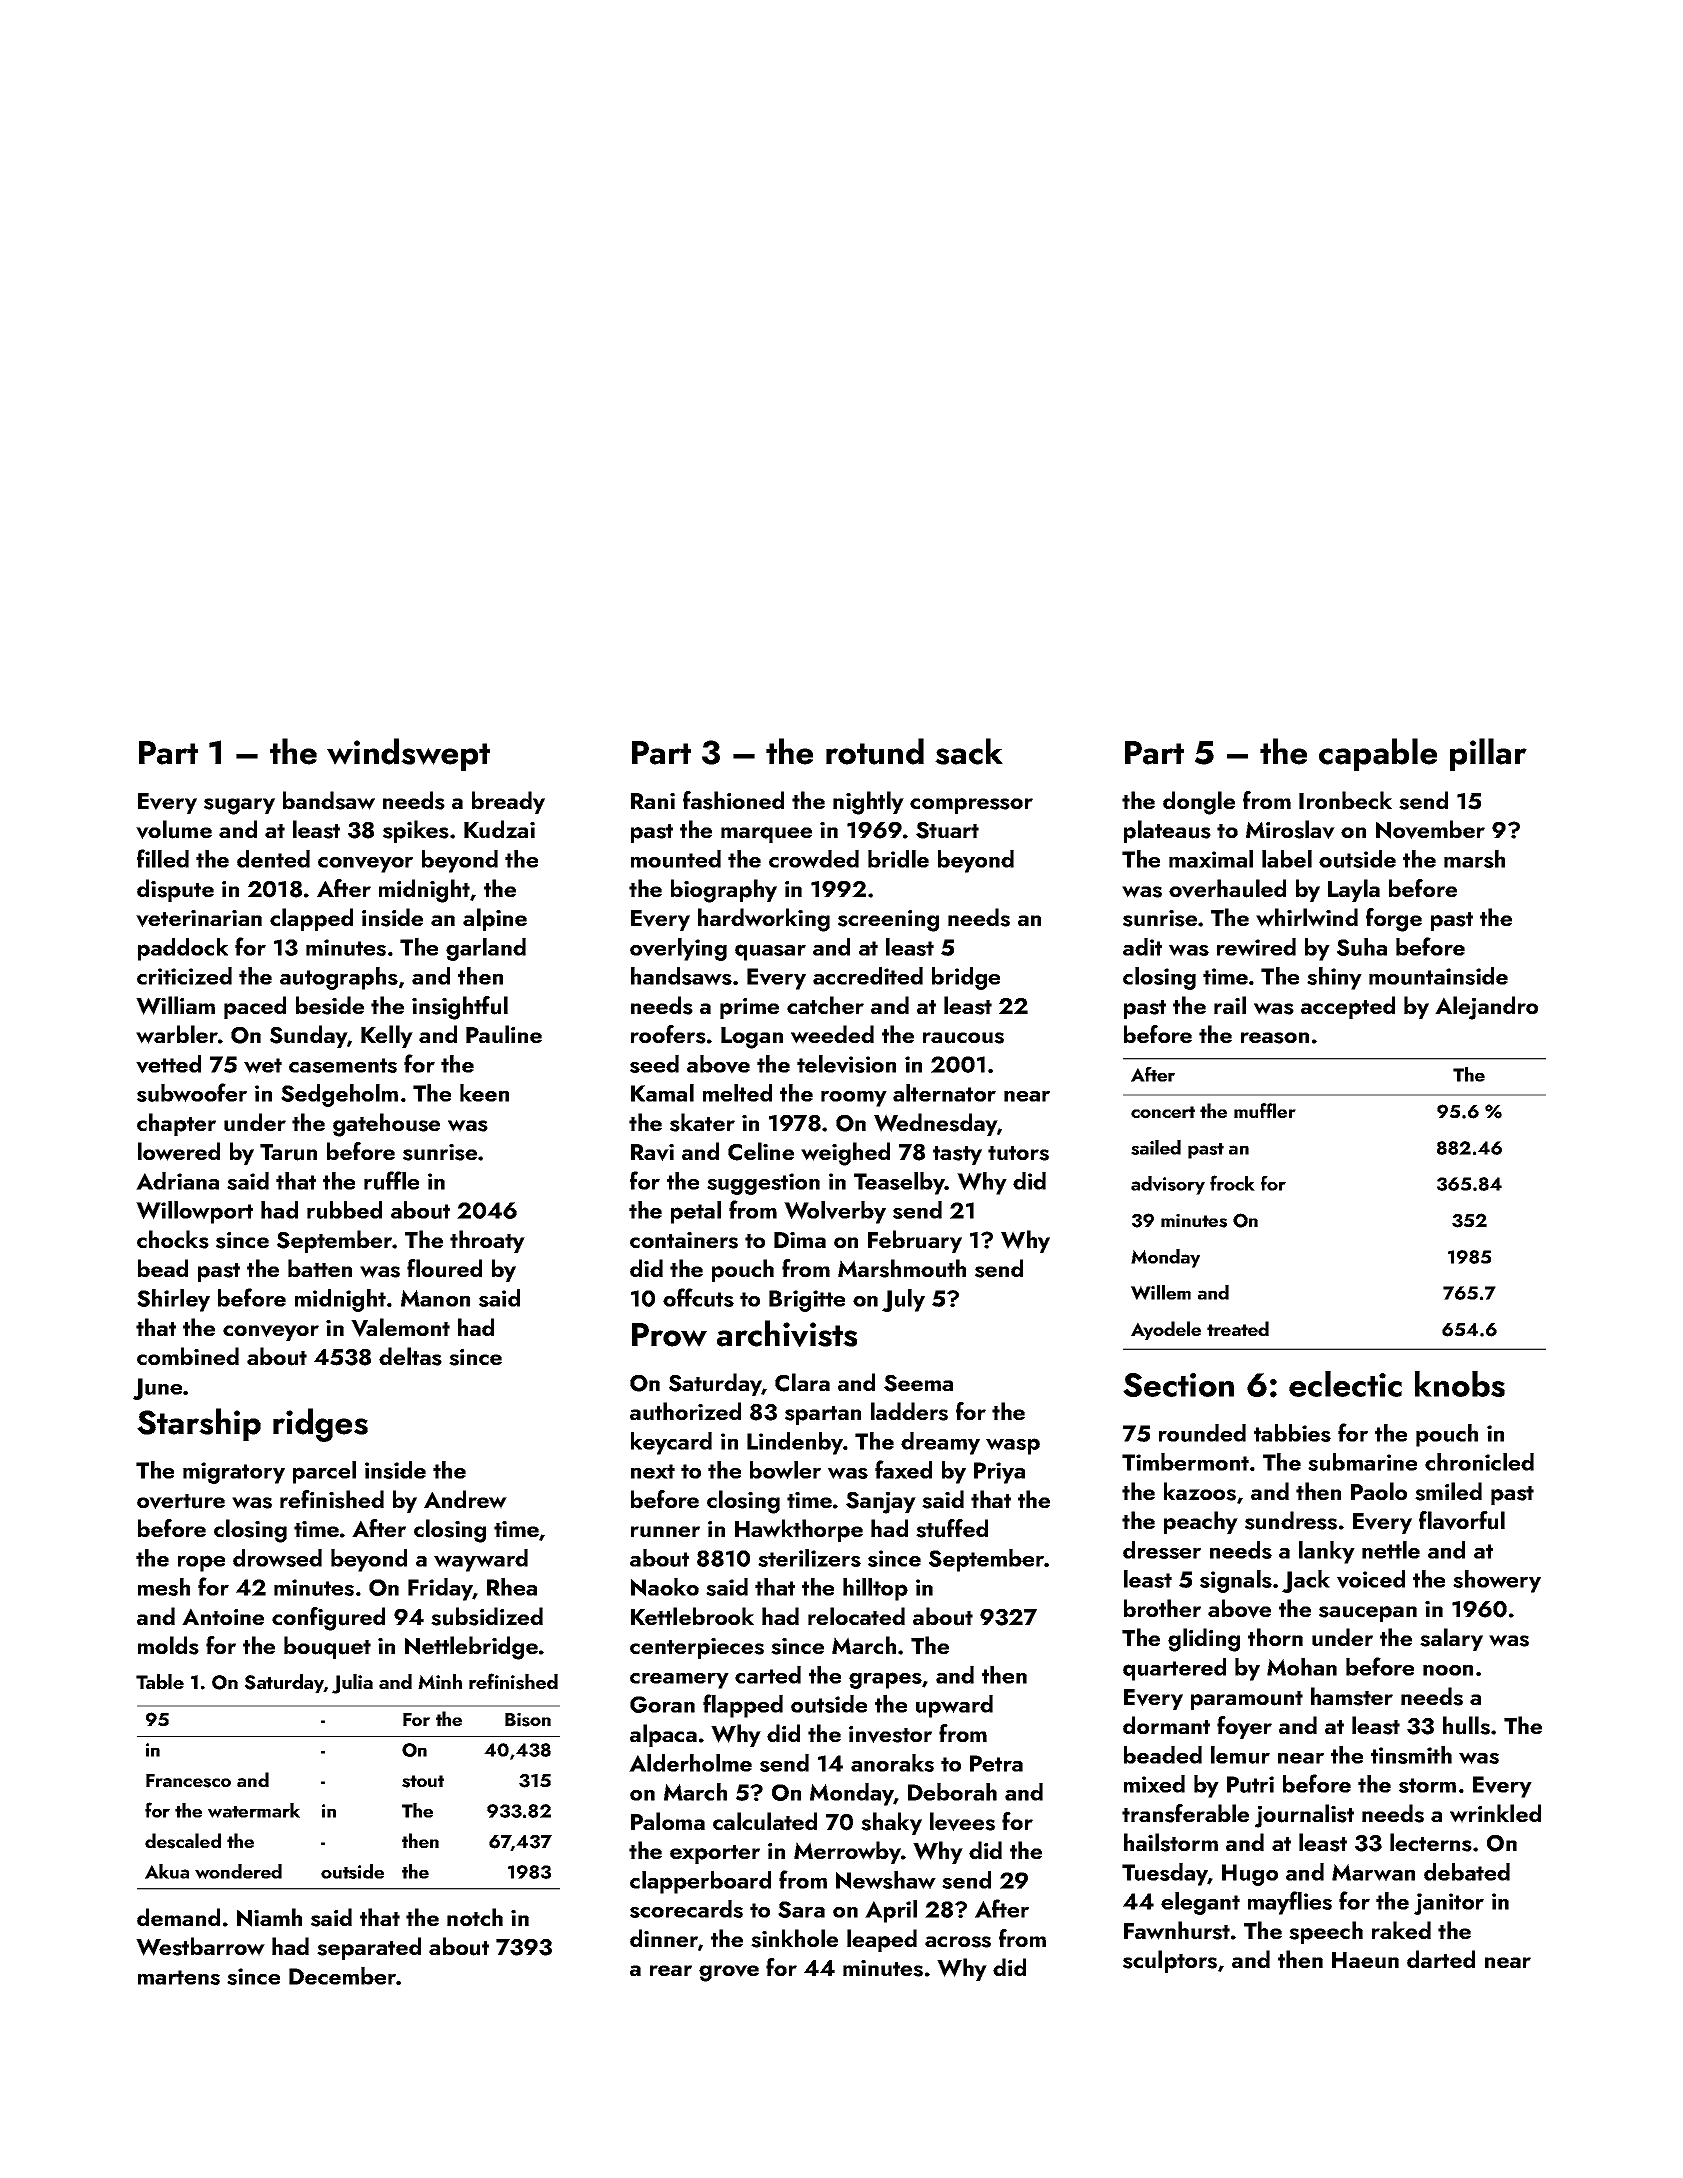  I want to click on handsaws, so click(681, 976).
